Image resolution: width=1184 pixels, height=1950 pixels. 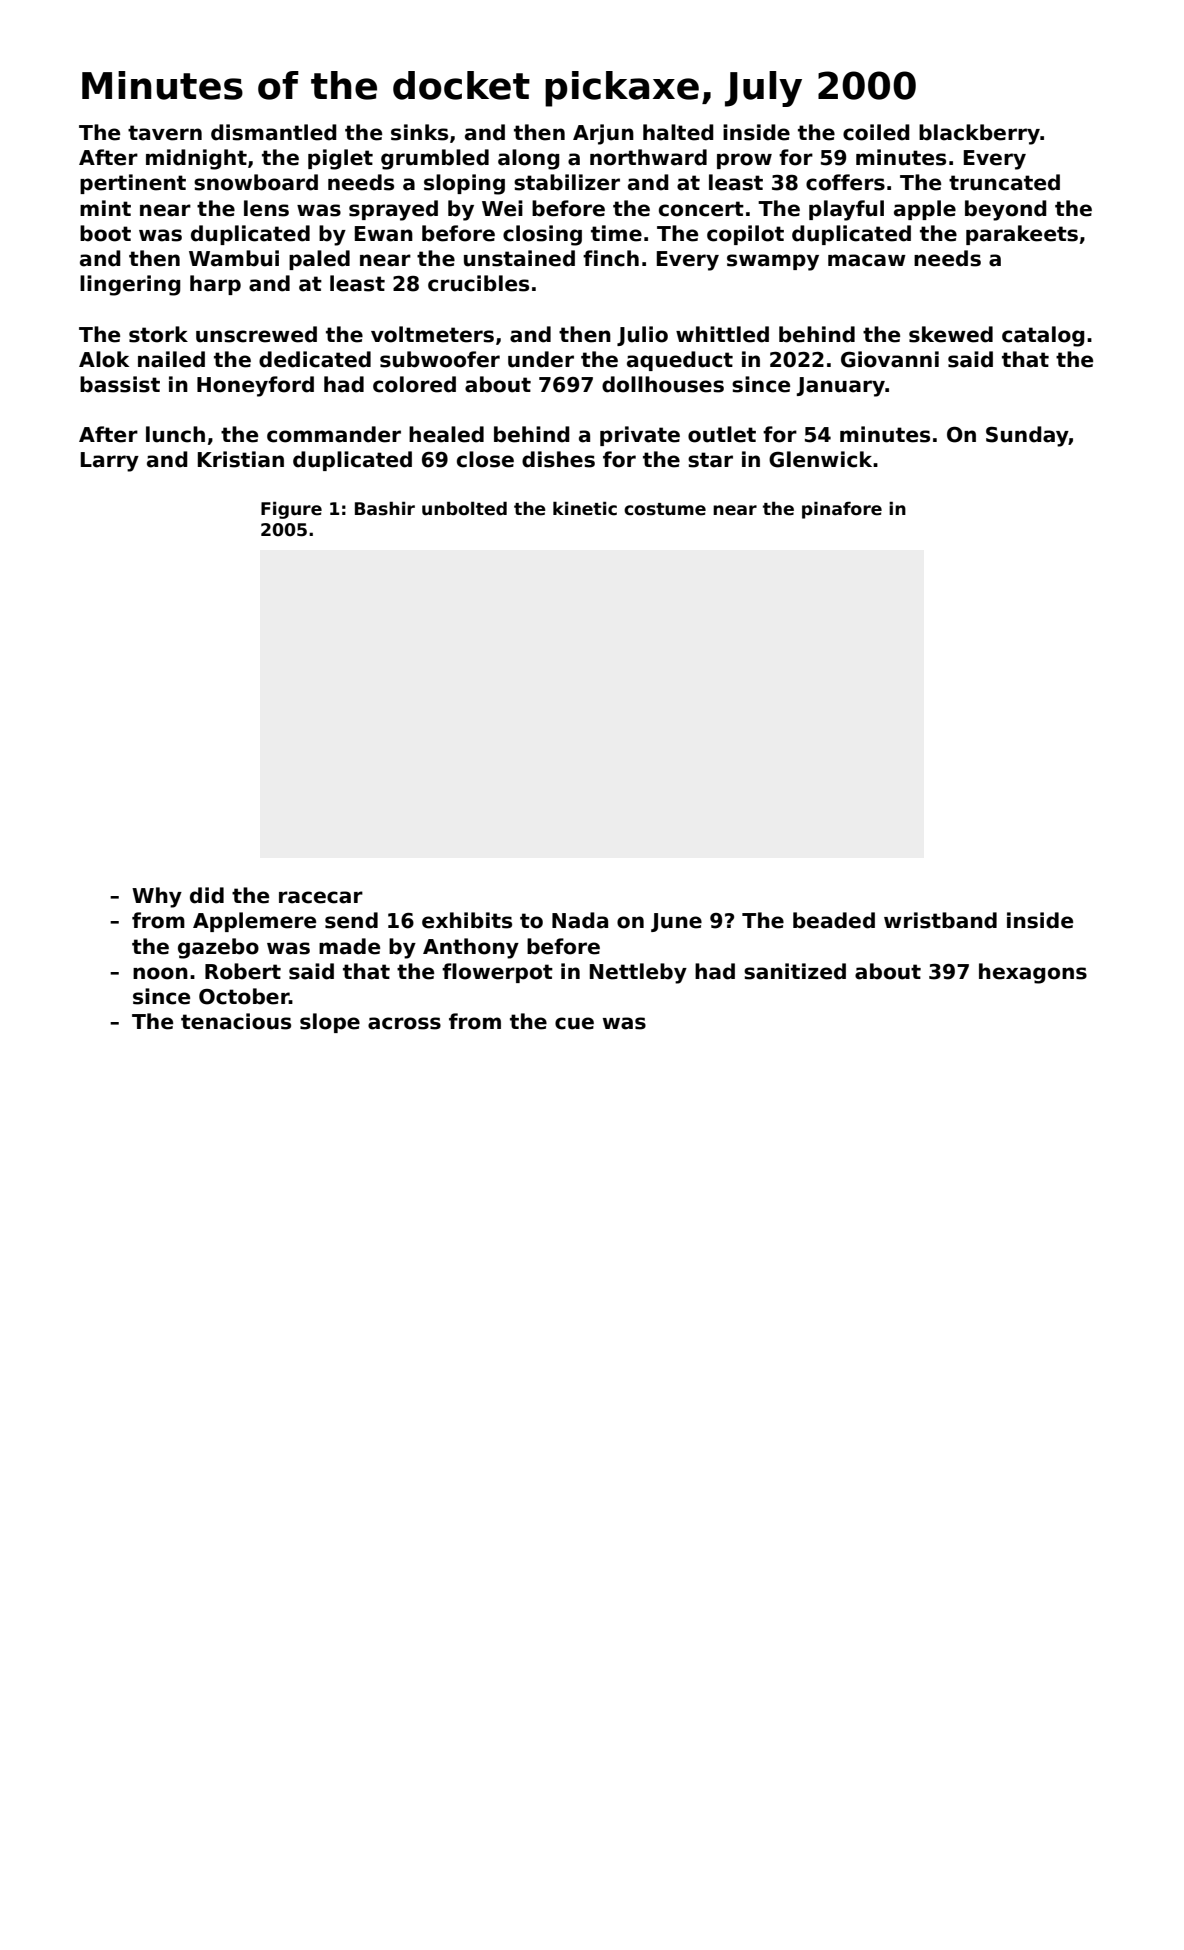 What do you see at coordinates (385, 508) in the document?
I see `Bashir` at bounding box center [385, 508].
